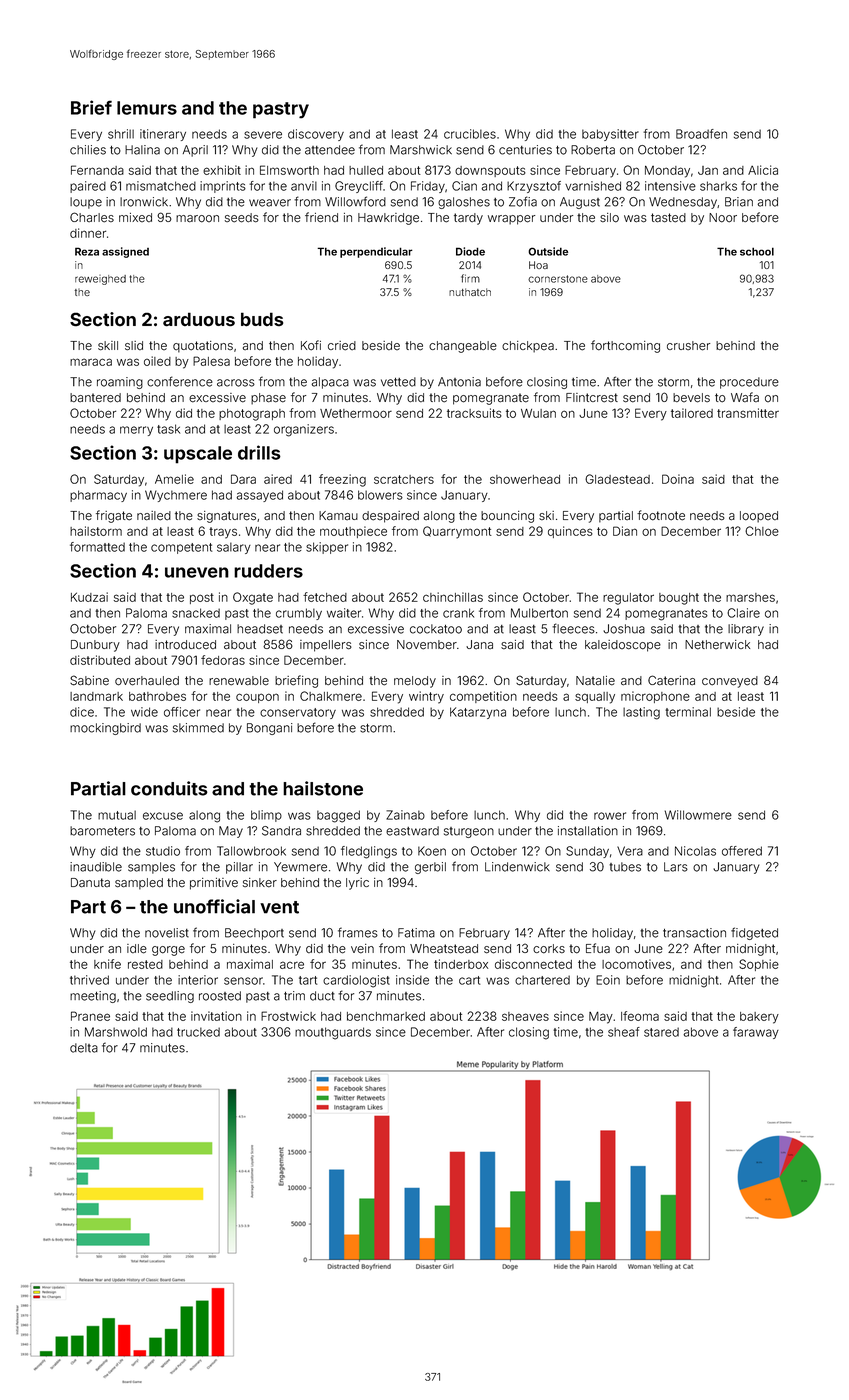 The height and width of the screenshot is (1400, 849). I want to click on fidgeted, so click(754, 933).
